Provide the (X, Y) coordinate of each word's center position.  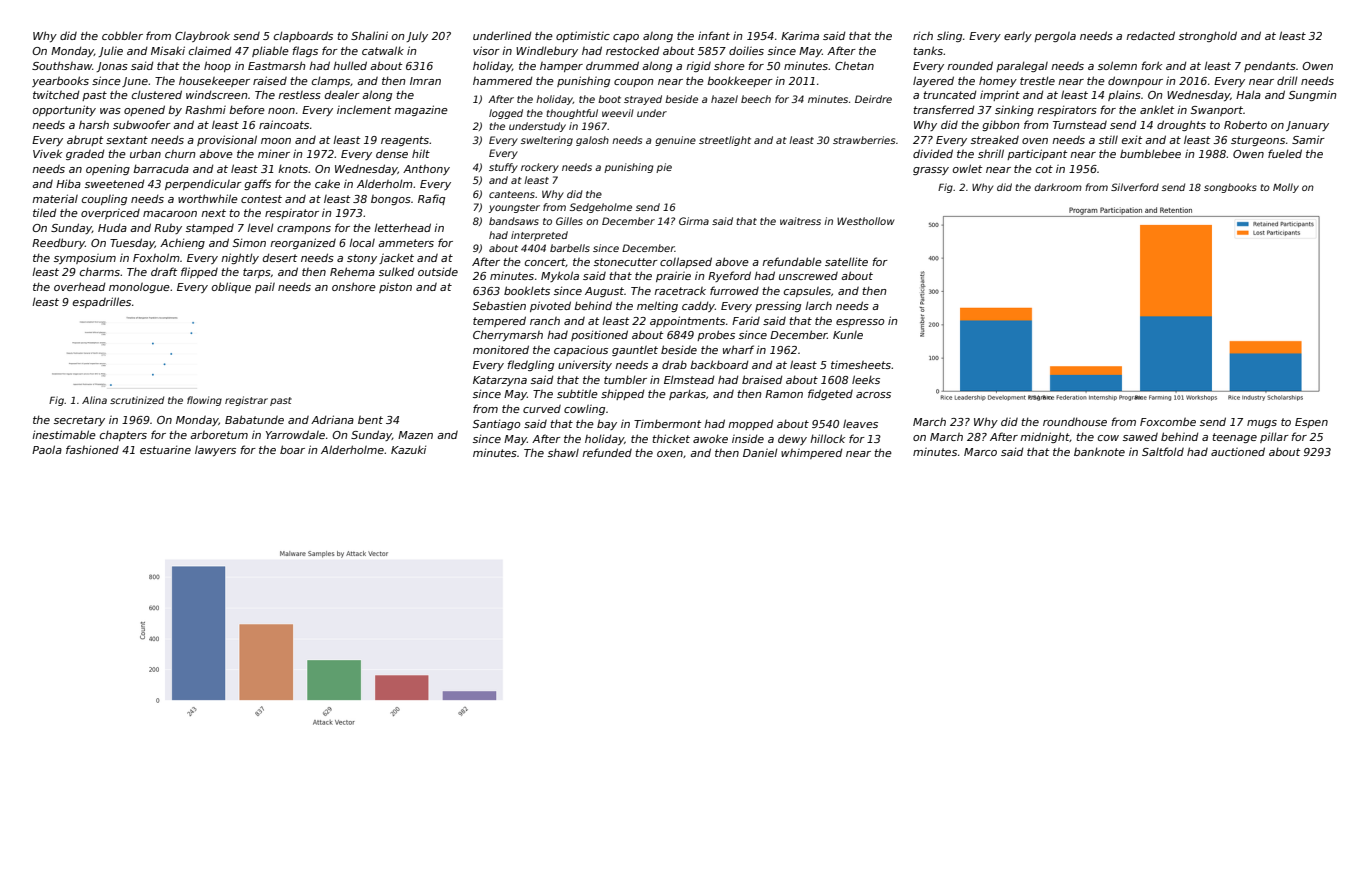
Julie (110, 52)
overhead (80, 286)
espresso (860, 323)
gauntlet (635, 351)
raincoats (284, 124)
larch (818, 305)
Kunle (848, 335)
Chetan (854, 66)
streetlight (725, 141)
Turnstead (1080, 125)
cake (327, 183)
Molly (1286, 188)
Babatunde (254, 419)
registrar (246, 401)
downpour (1135, 81)
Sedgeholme (601, 208)
